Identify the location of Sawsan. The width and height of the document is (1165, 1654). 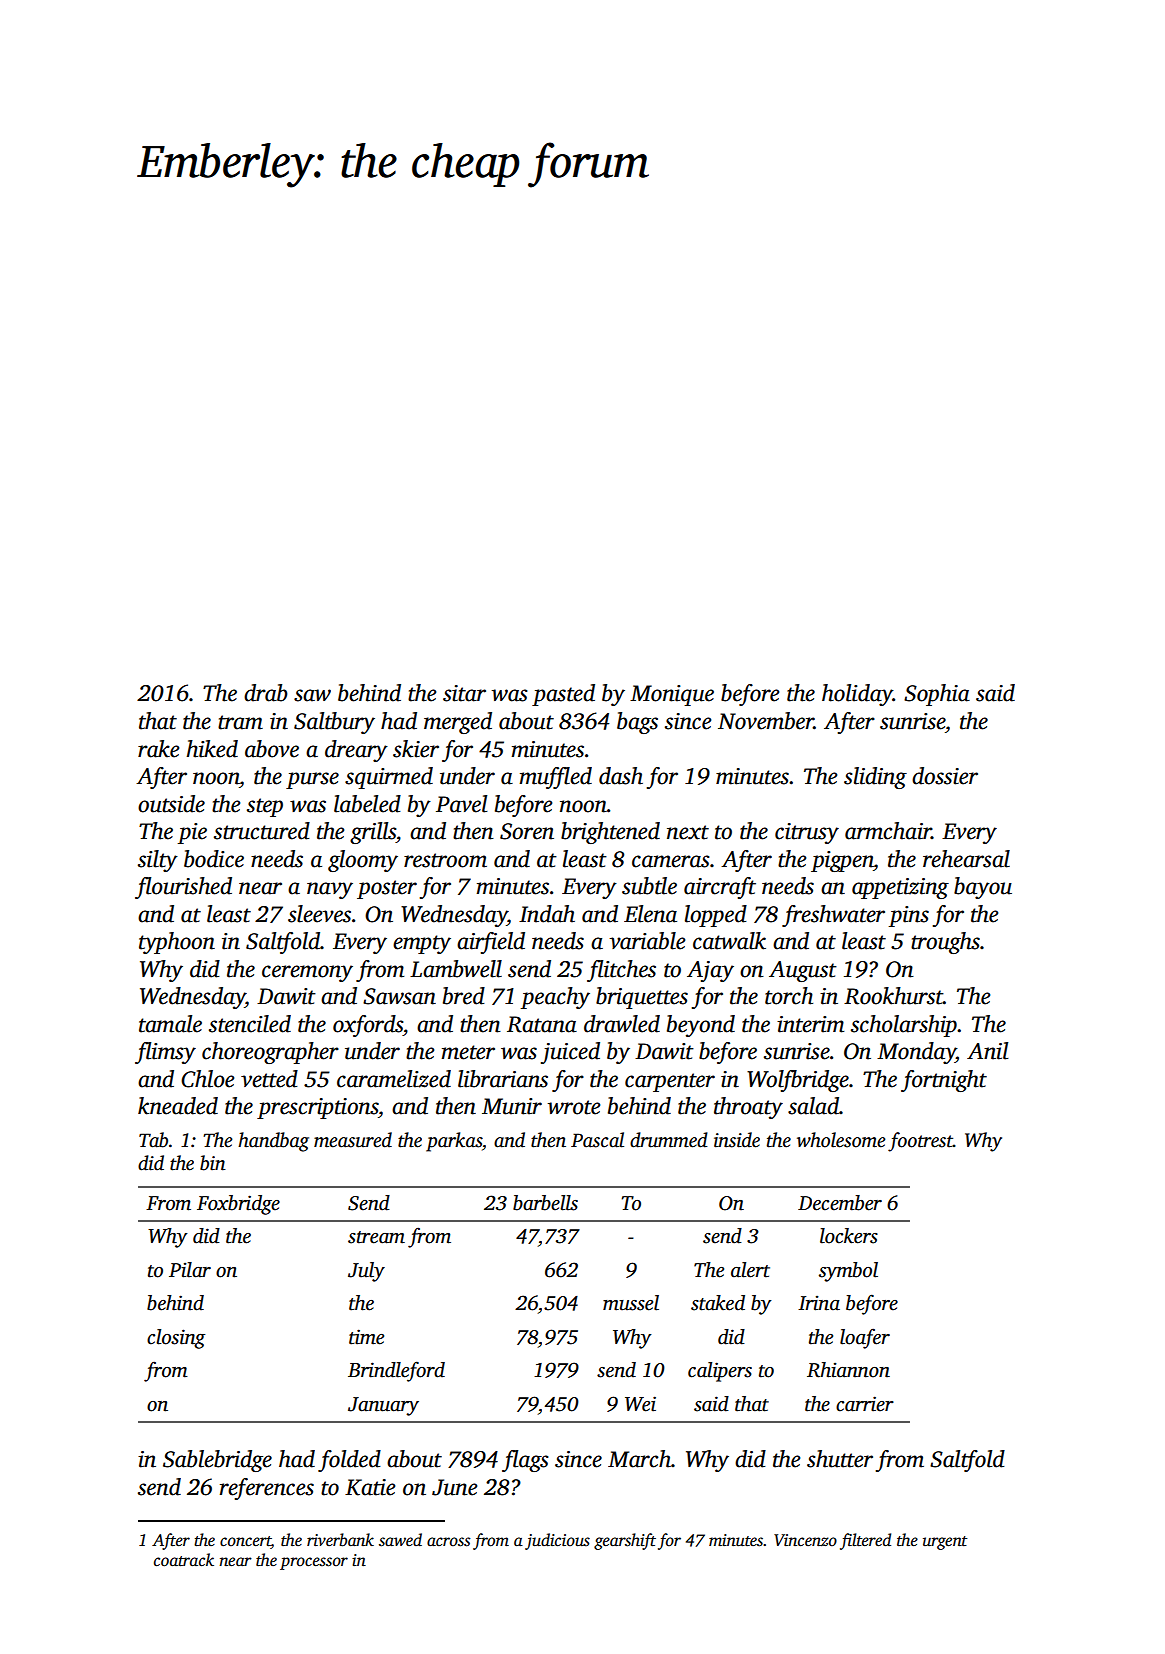
(399, 996).
